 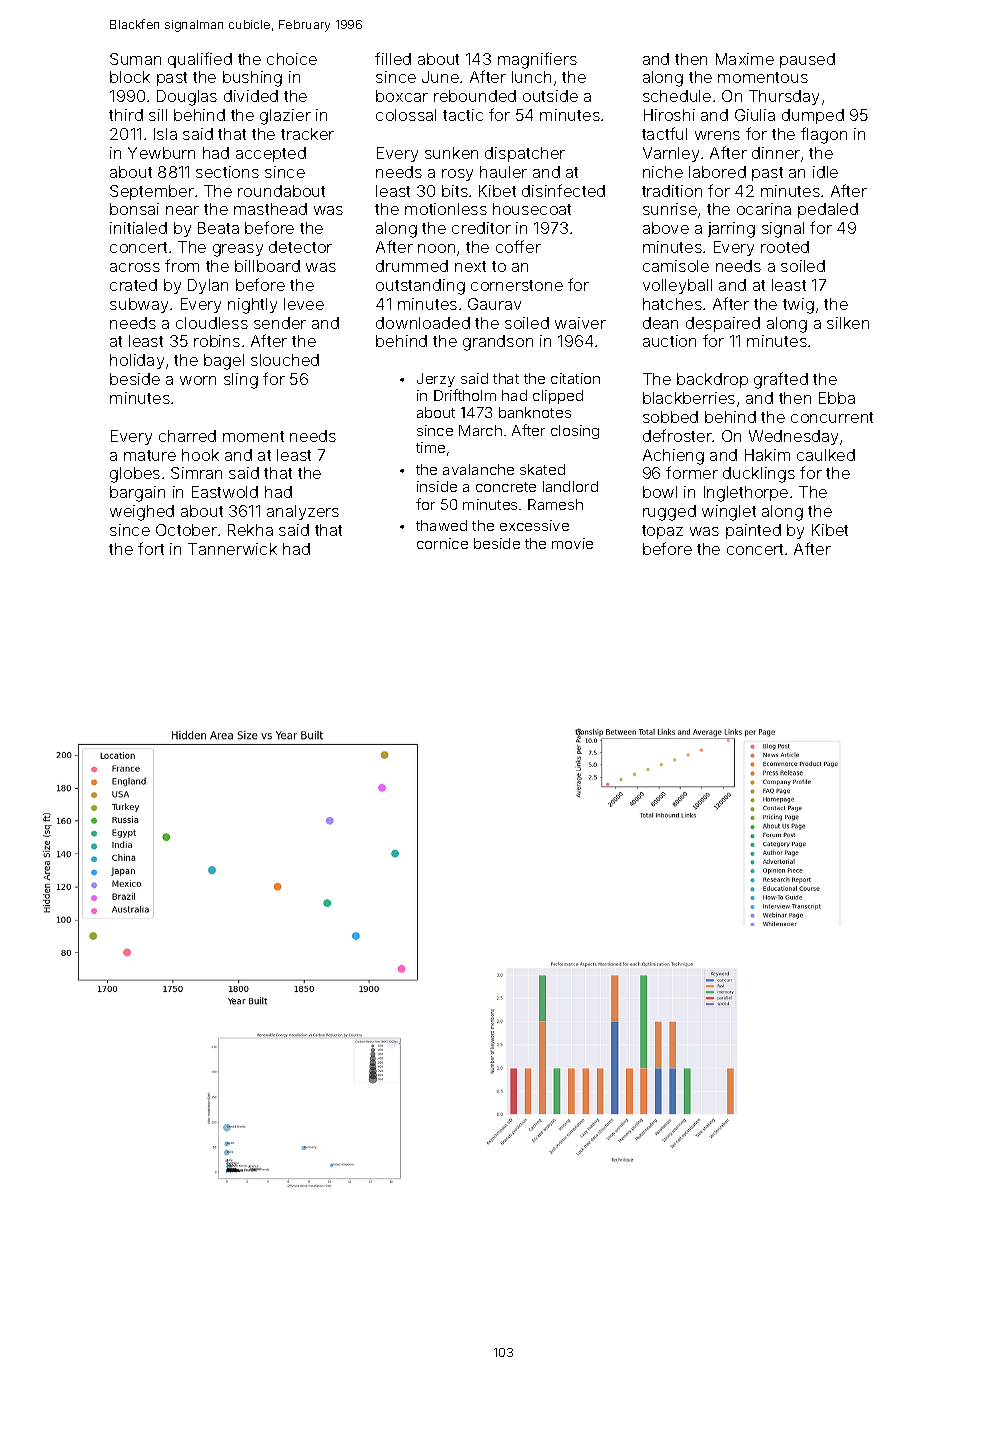 I want to click on filled, so click(x=393, y=58).
